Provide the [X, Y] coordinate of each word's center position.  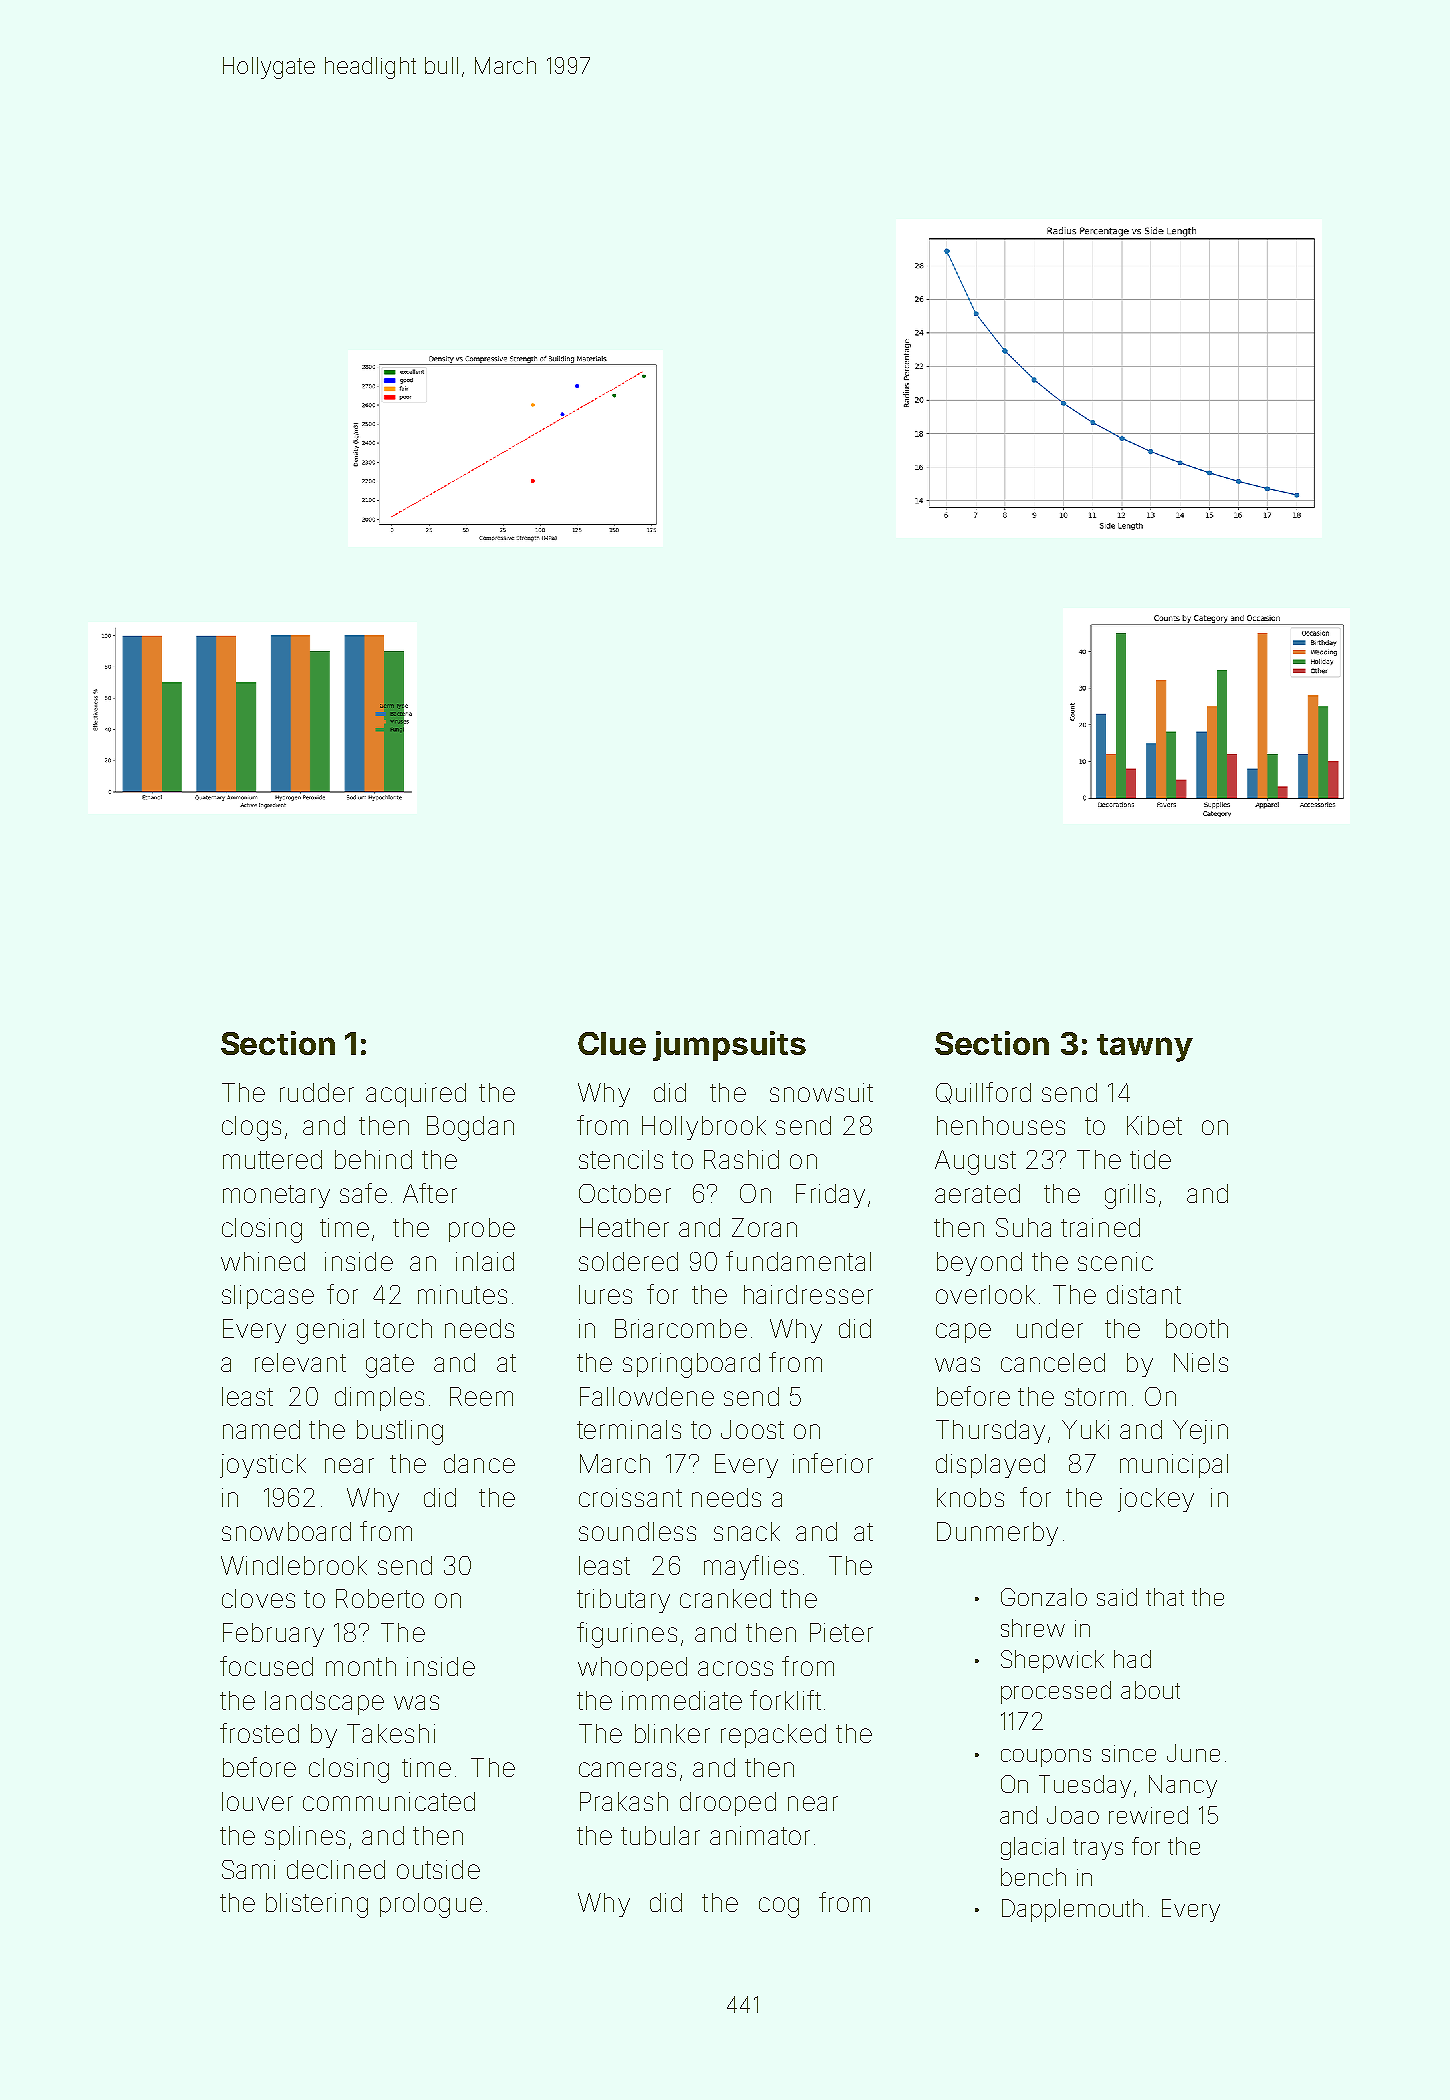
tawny [1145, 1048]
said [1117, 1597]
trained [1100, 1227]
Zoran [764, 1227]
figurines [627, 1635]
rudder [317, 1092]
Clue [612, 1043]
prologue [431, 1905]
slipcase [268, 1297]
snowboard [286, 1531]
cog [779, 1907]
